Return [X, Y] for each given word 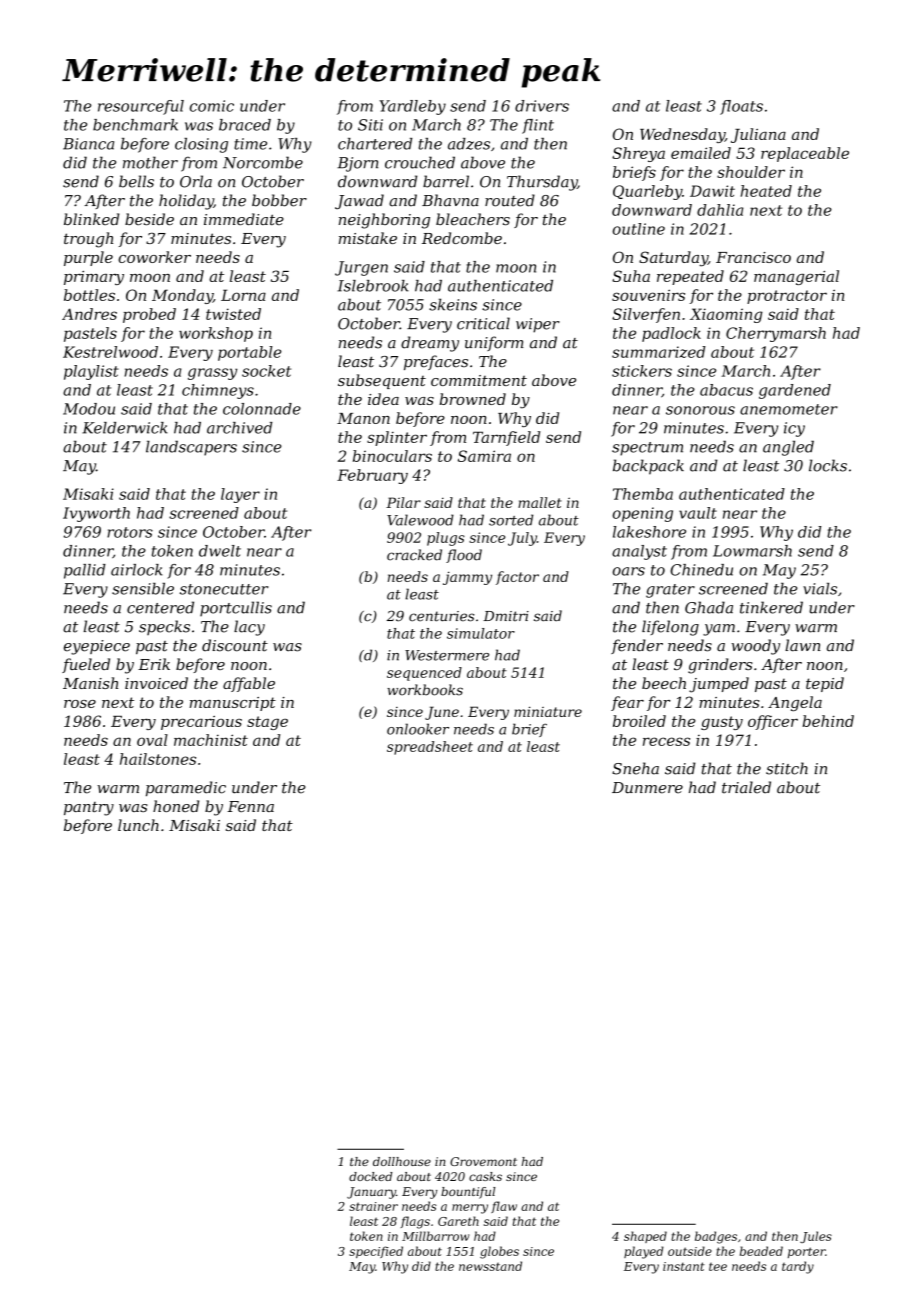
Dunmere [647, 788]
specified [376, 1252]
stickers [642, 371]
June [442, 713]
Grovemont [483, 1161]
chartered [375, 144]
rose [80, 704]
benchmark [135, 125]
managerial [796, 277]
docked [370, 1176]
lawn [802, 645]
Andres [89, 314]
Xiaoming [726, 315]
